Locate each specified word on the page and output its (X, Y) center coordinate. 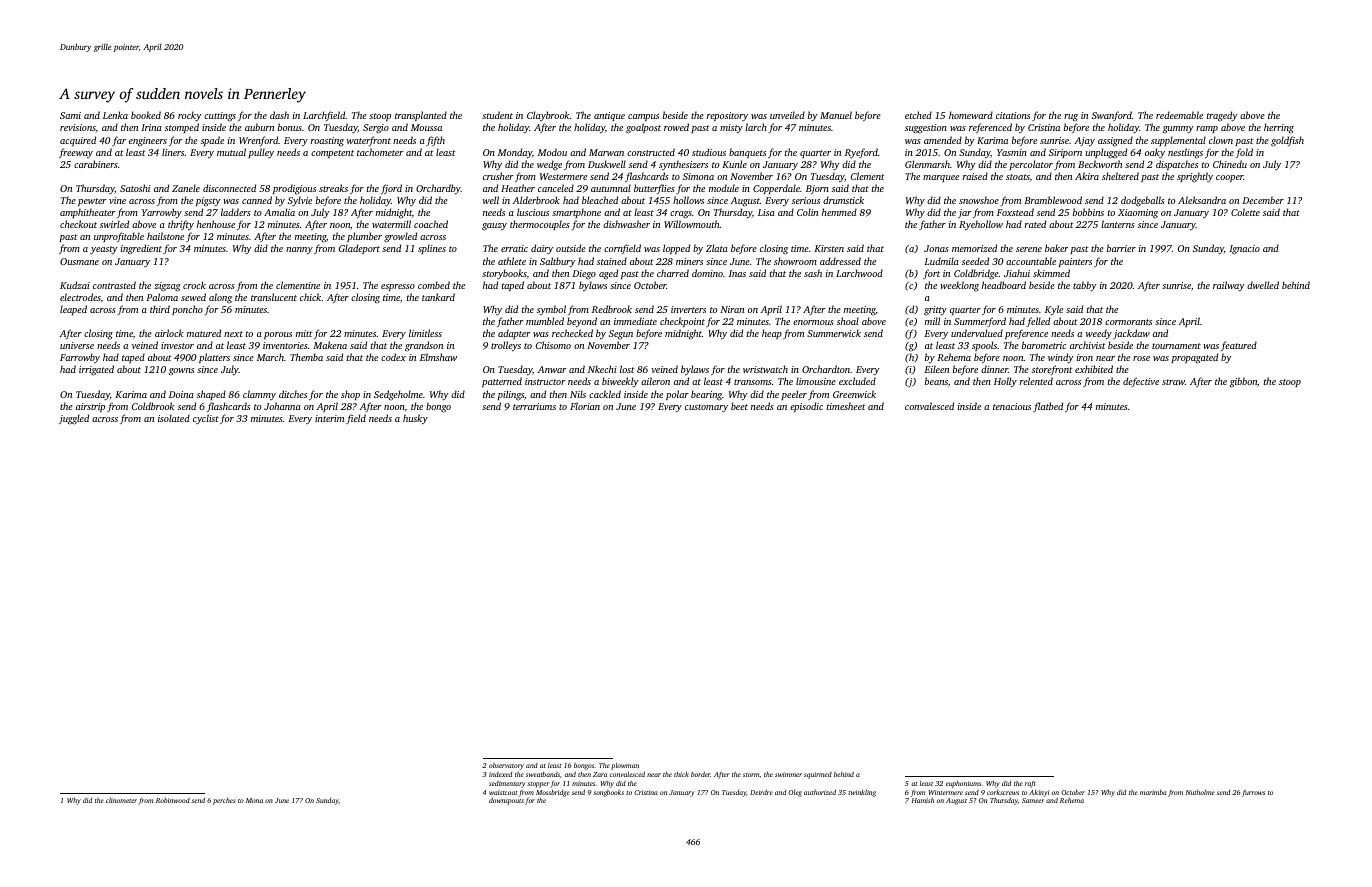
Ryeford (861, 153)
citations (1013, 115)
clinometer (121, 800)
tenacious (1012, 406)
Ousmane (79, 261)
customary (706, 408)
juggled (74, 419)
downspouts (506, 801)
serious (806, 200)
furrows (1253, 793)
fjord (391, 189)
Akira (1087, 176)
